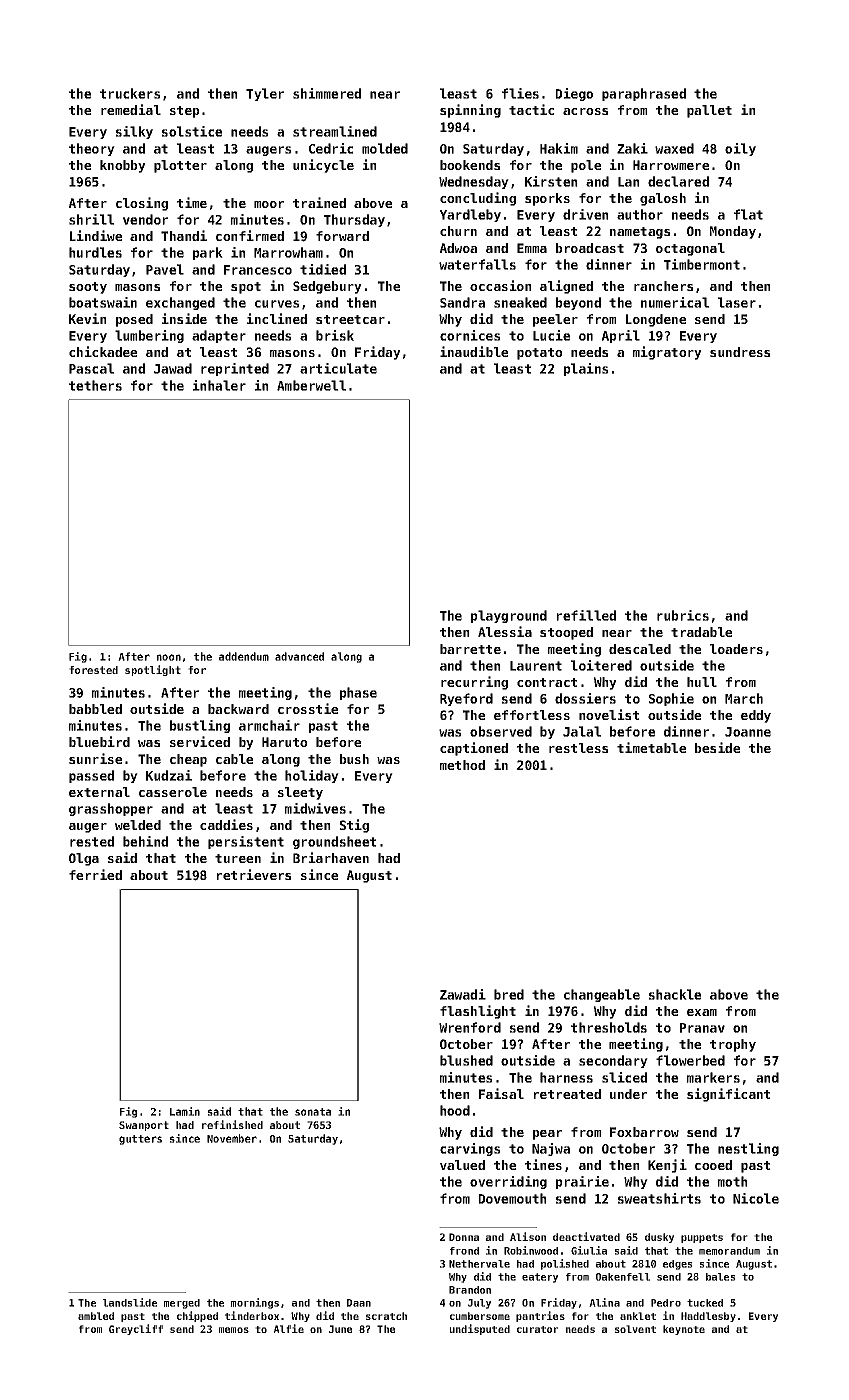 The width and height of the screenshot is (849, 1400). I want to click on changeable, so click(602, 995).
